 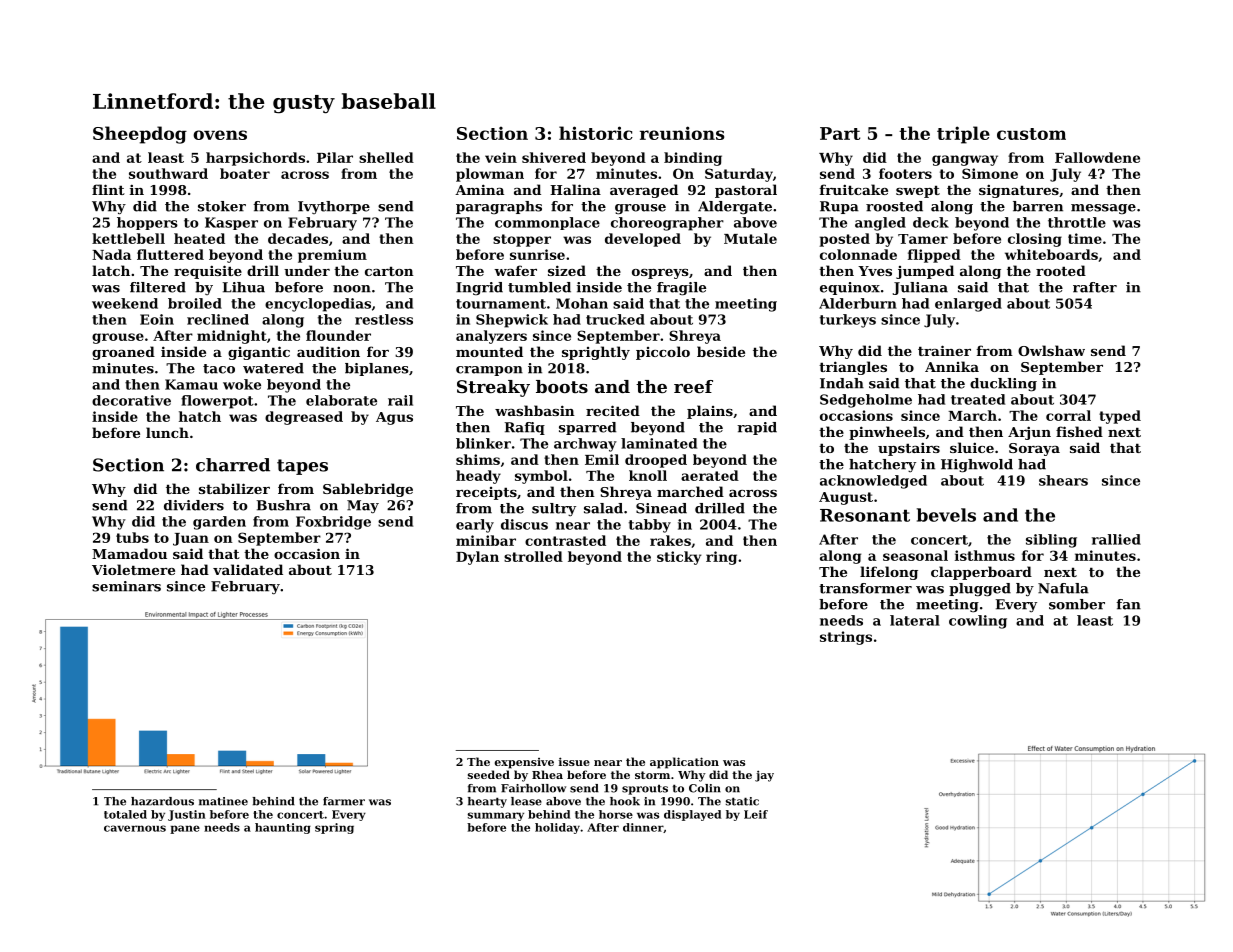 I want to click on rooted, so click(x=1061, y=270).
